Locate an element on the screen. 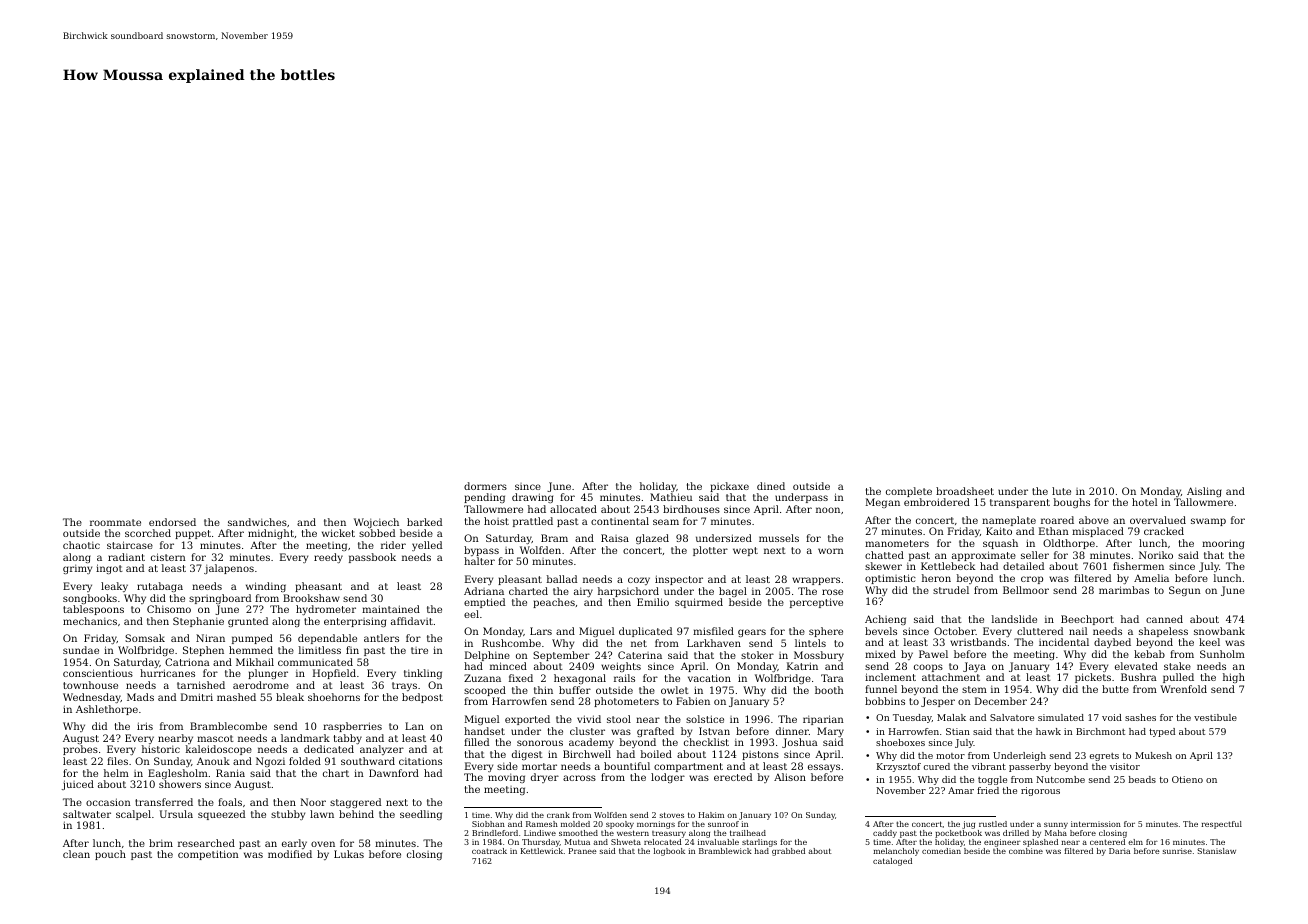 The height and width of the screenshot is (924, 1308). probes is located at coordinates (80, 750).
